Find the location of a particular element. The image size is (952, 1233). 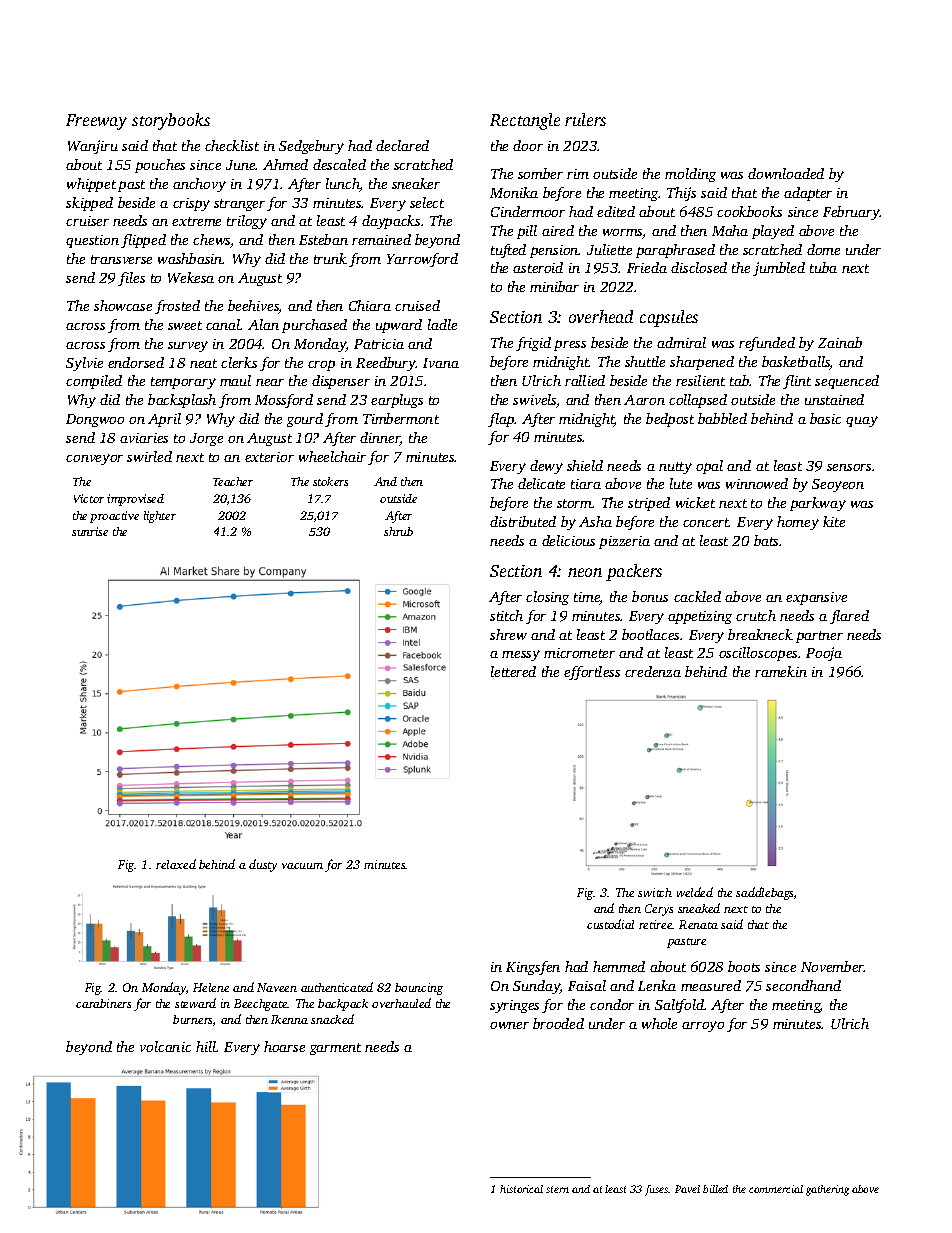

pouches is located at coordinates (160, 166).
